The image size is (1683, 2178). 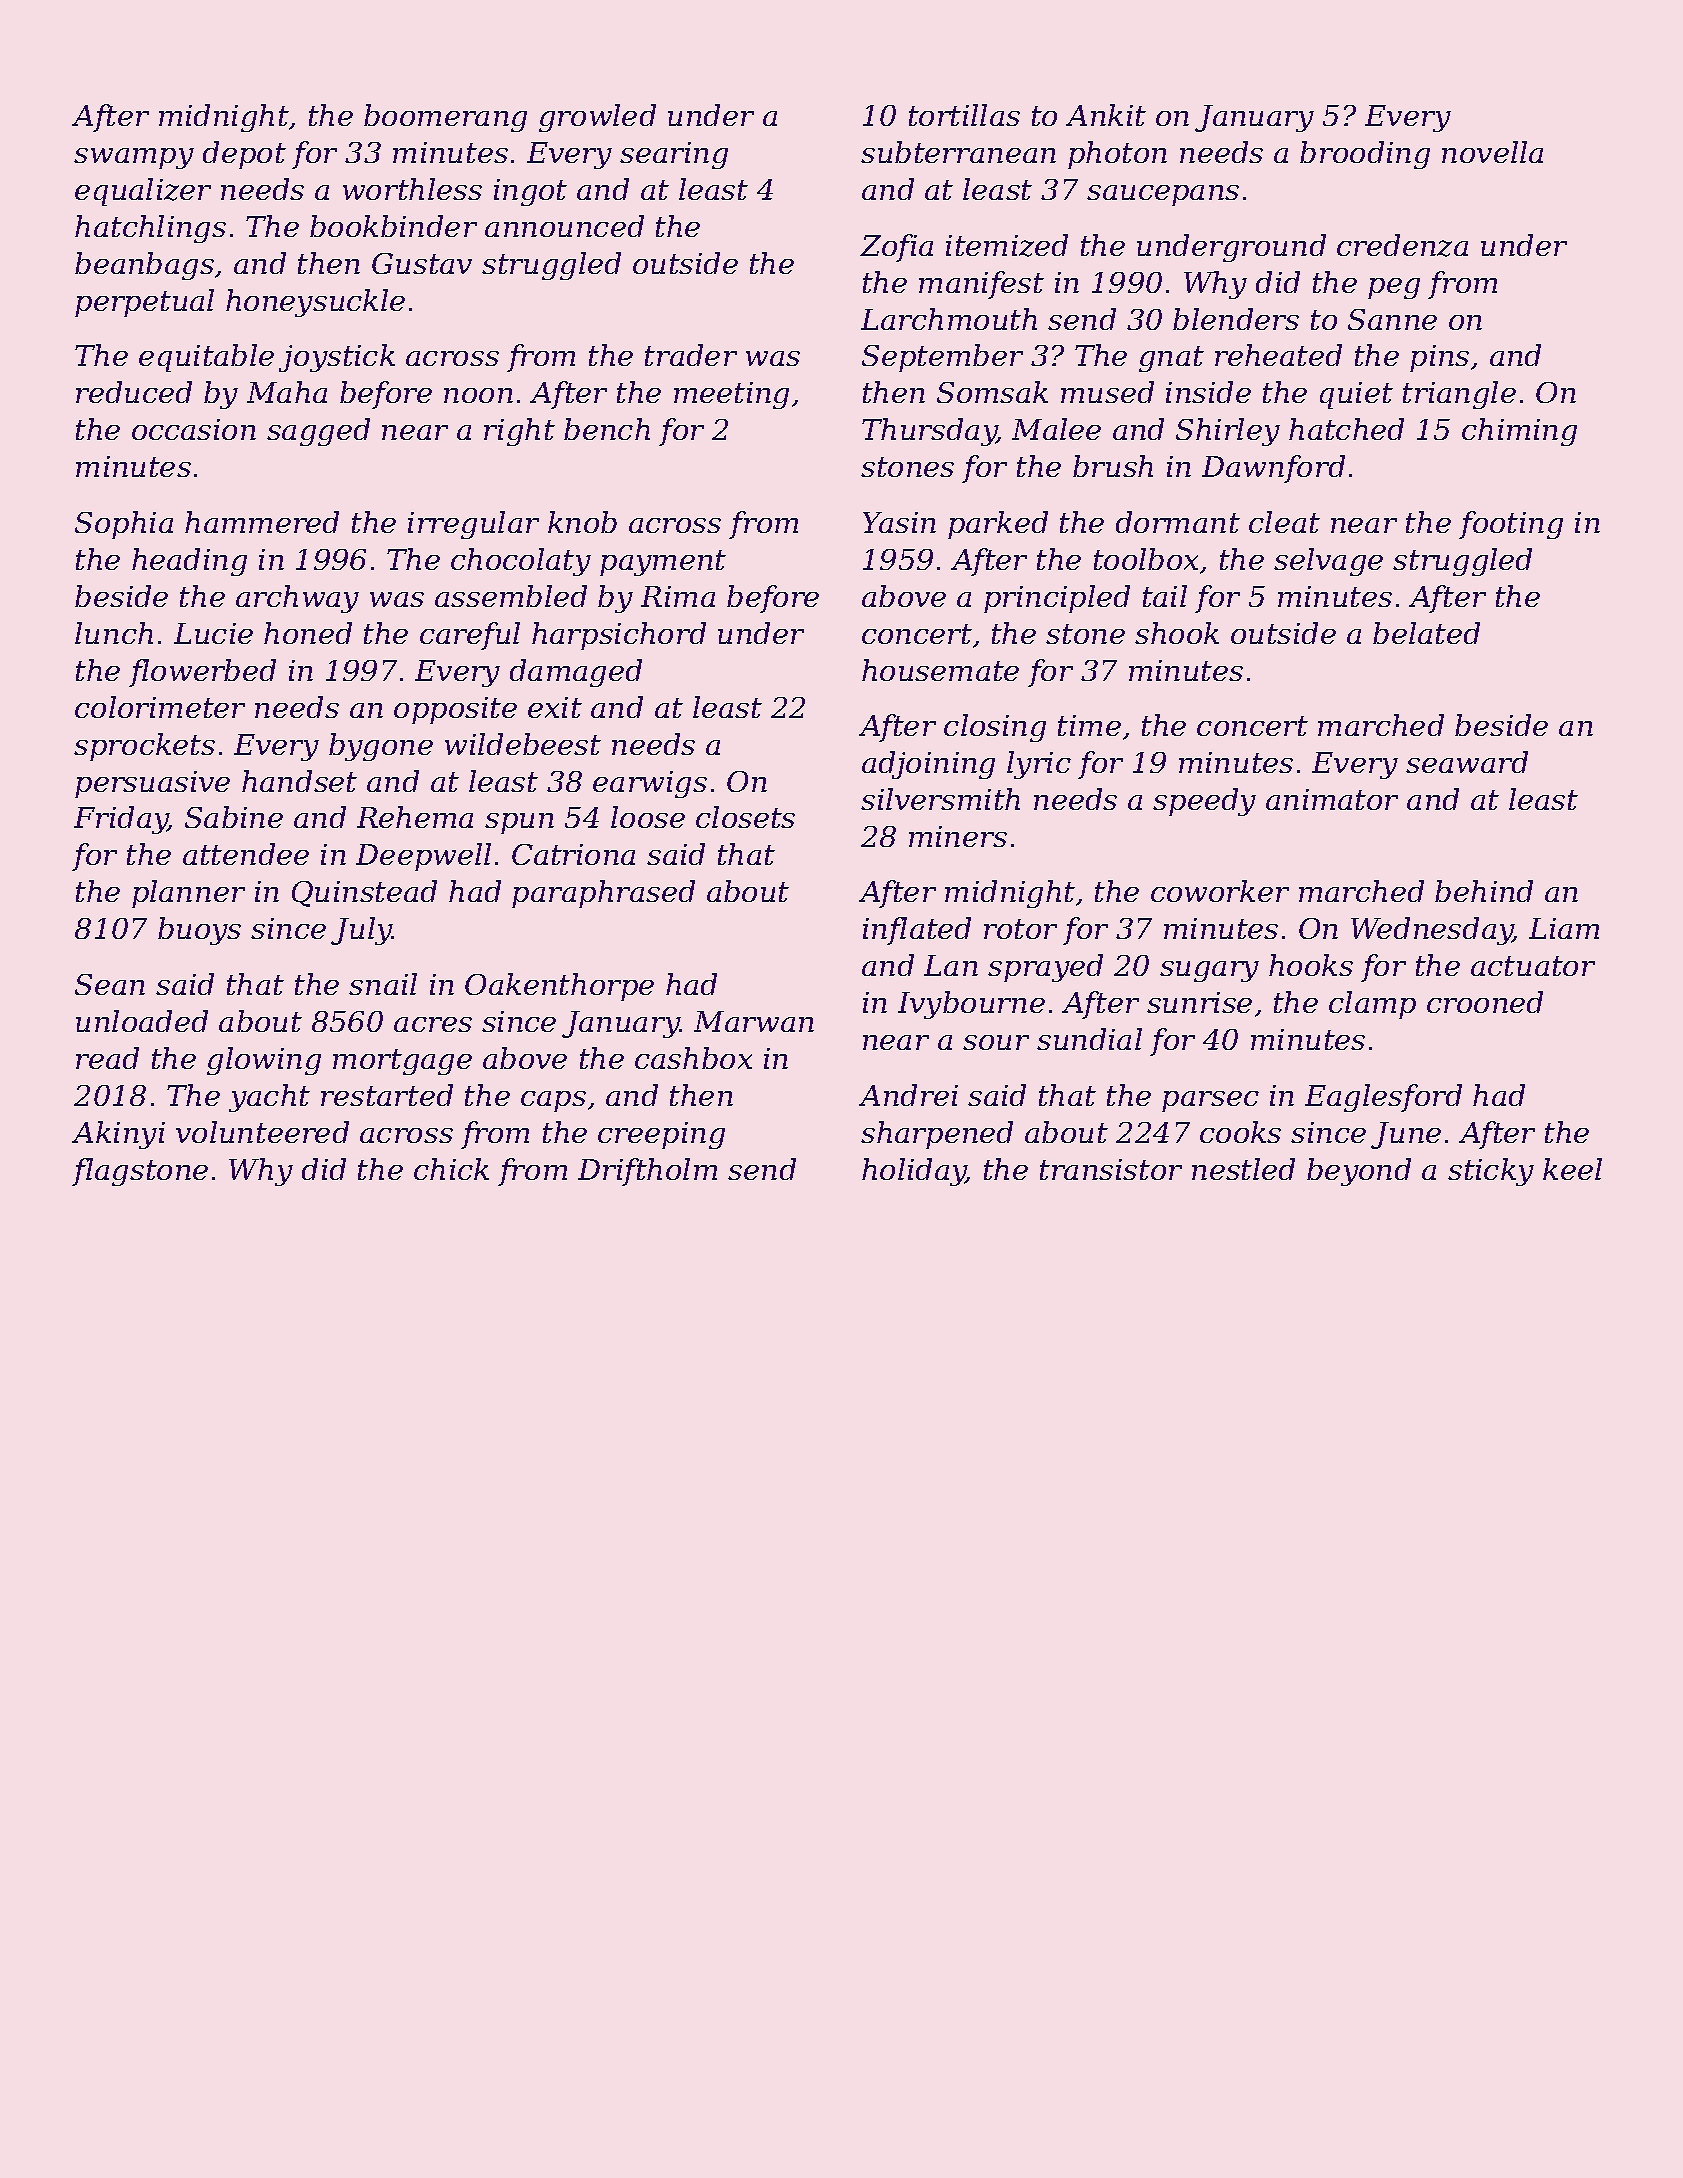 I want to click on closing, so click(x=995, y=728).
